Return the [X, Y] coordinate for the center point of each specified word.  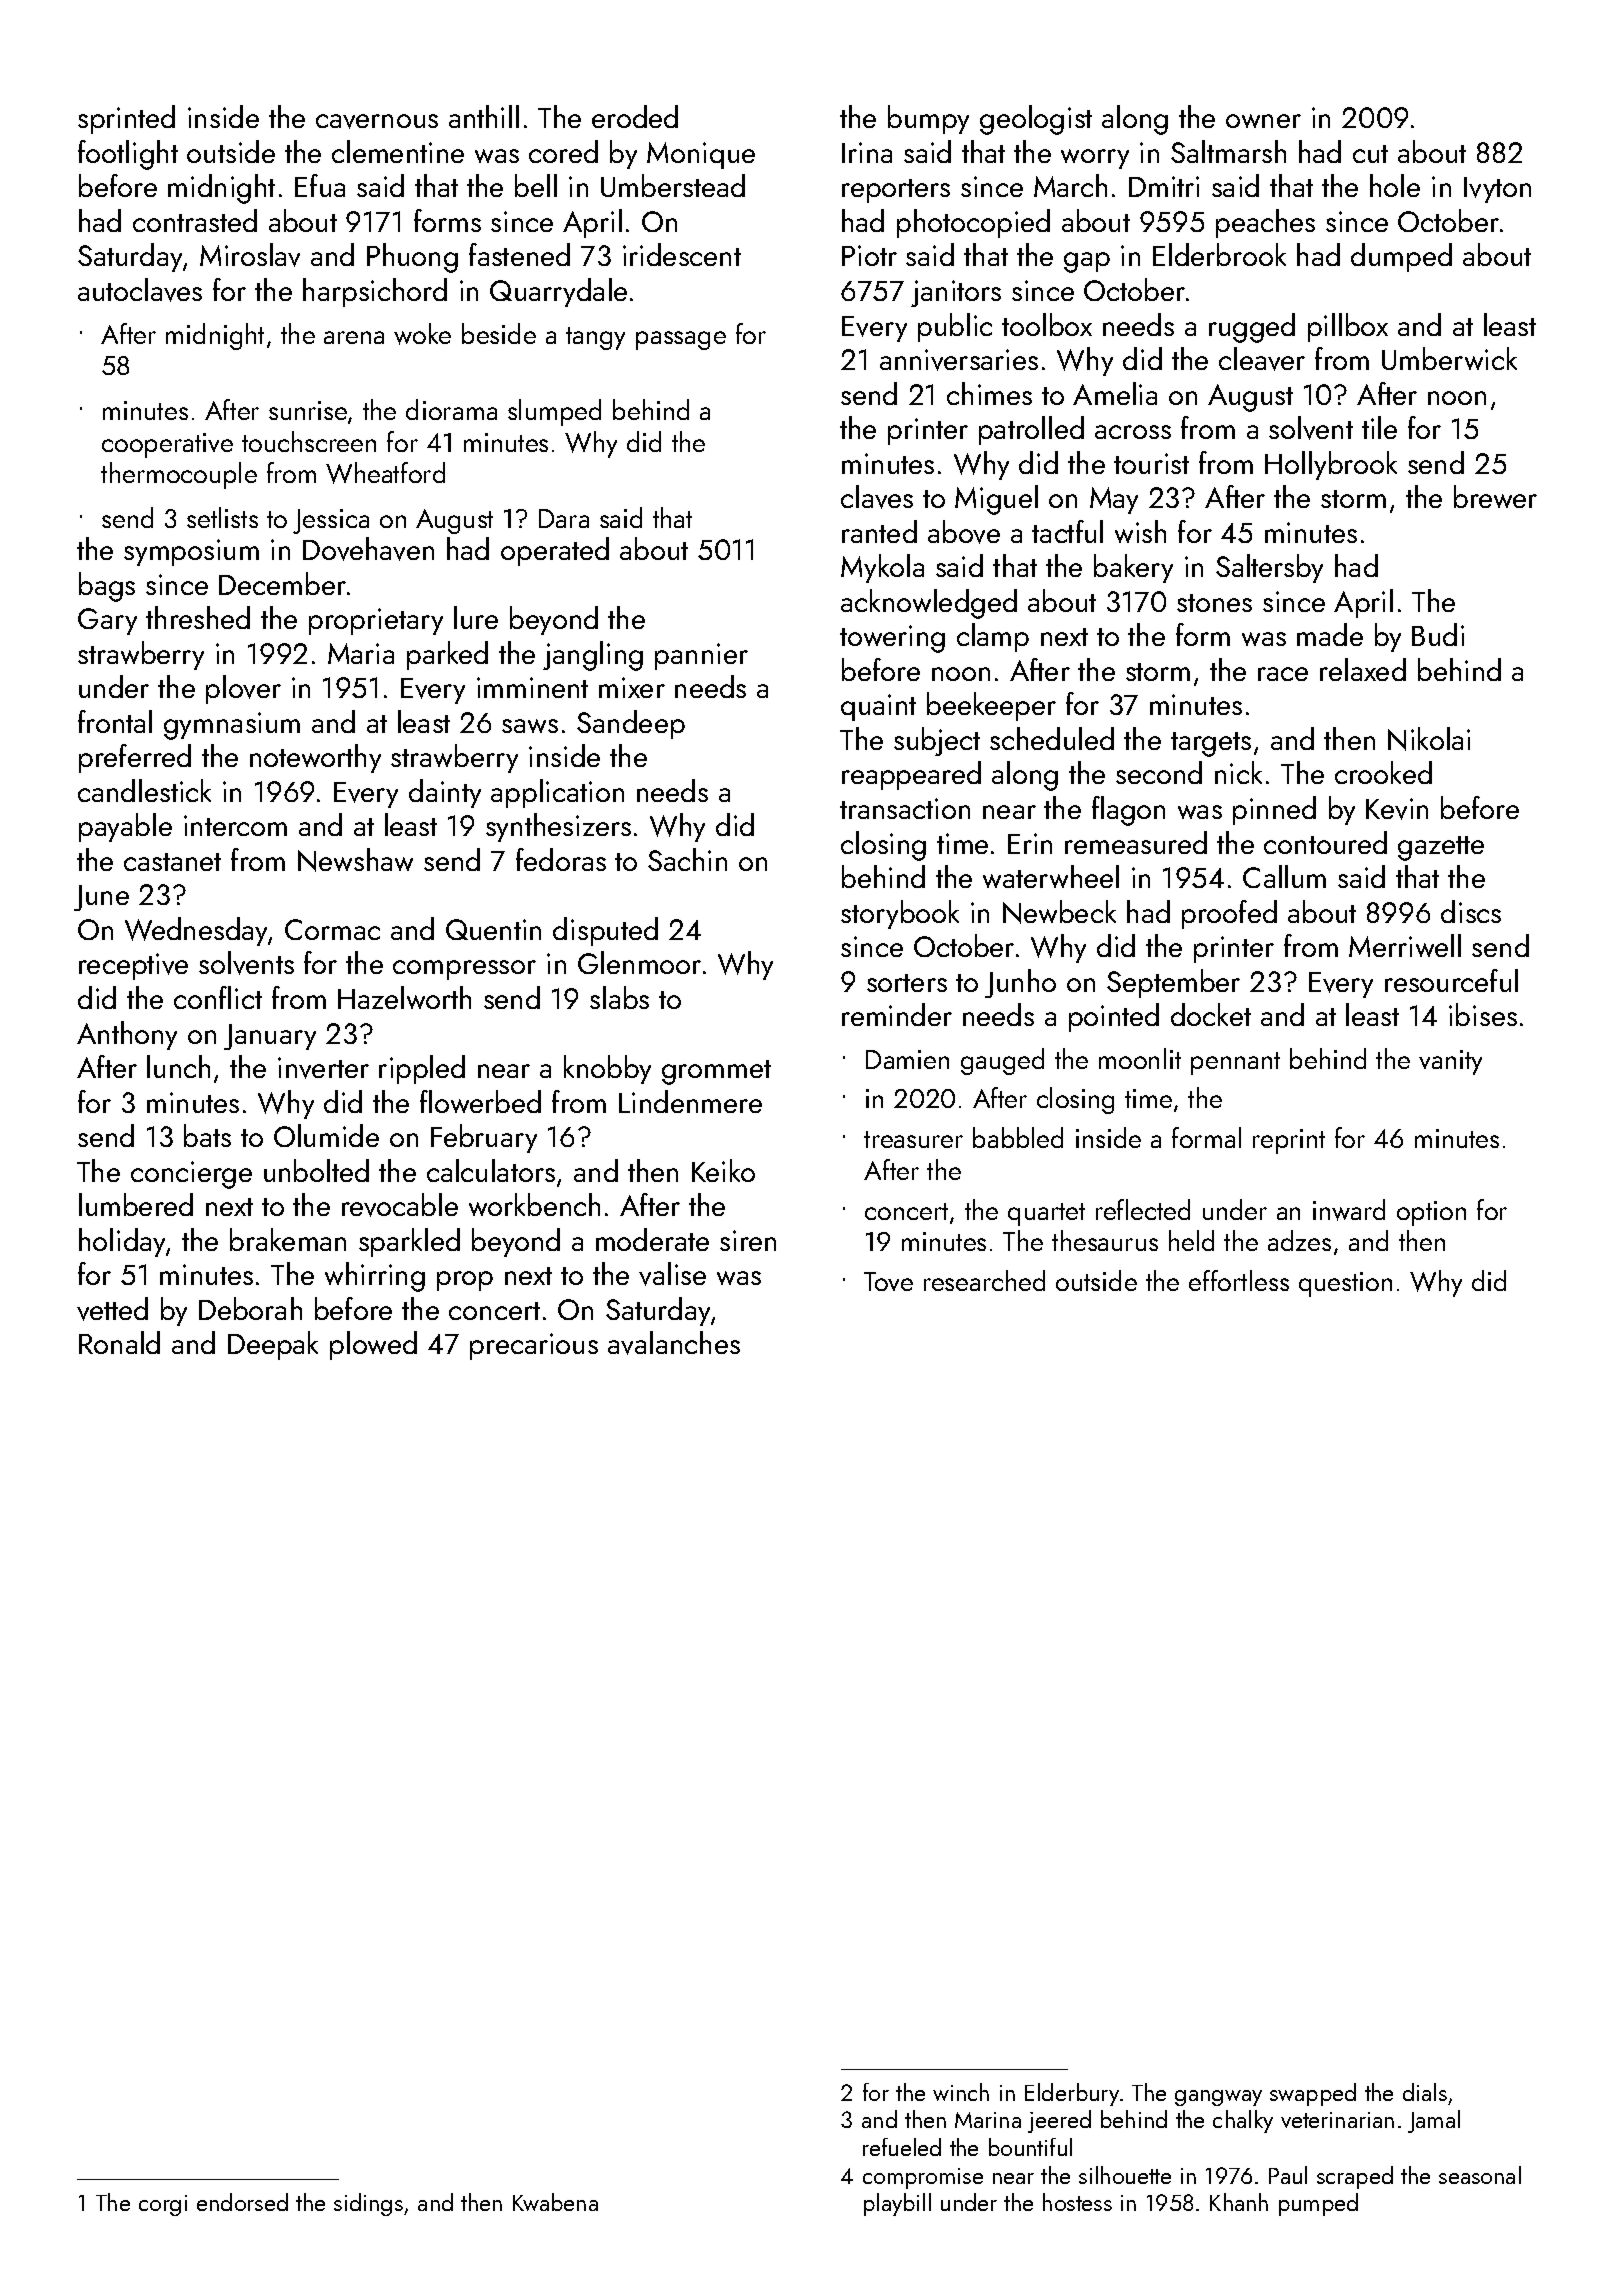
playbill [897, 2204]
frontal [115, 721]
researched [984, 1280]
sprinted [126, 119]
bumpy [928, 119]
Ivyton [1497, 190]
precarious [534, 1346]
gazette [1441, 848]
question [1345, 1284]
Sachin [687, 859]
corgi [163, 2205]
